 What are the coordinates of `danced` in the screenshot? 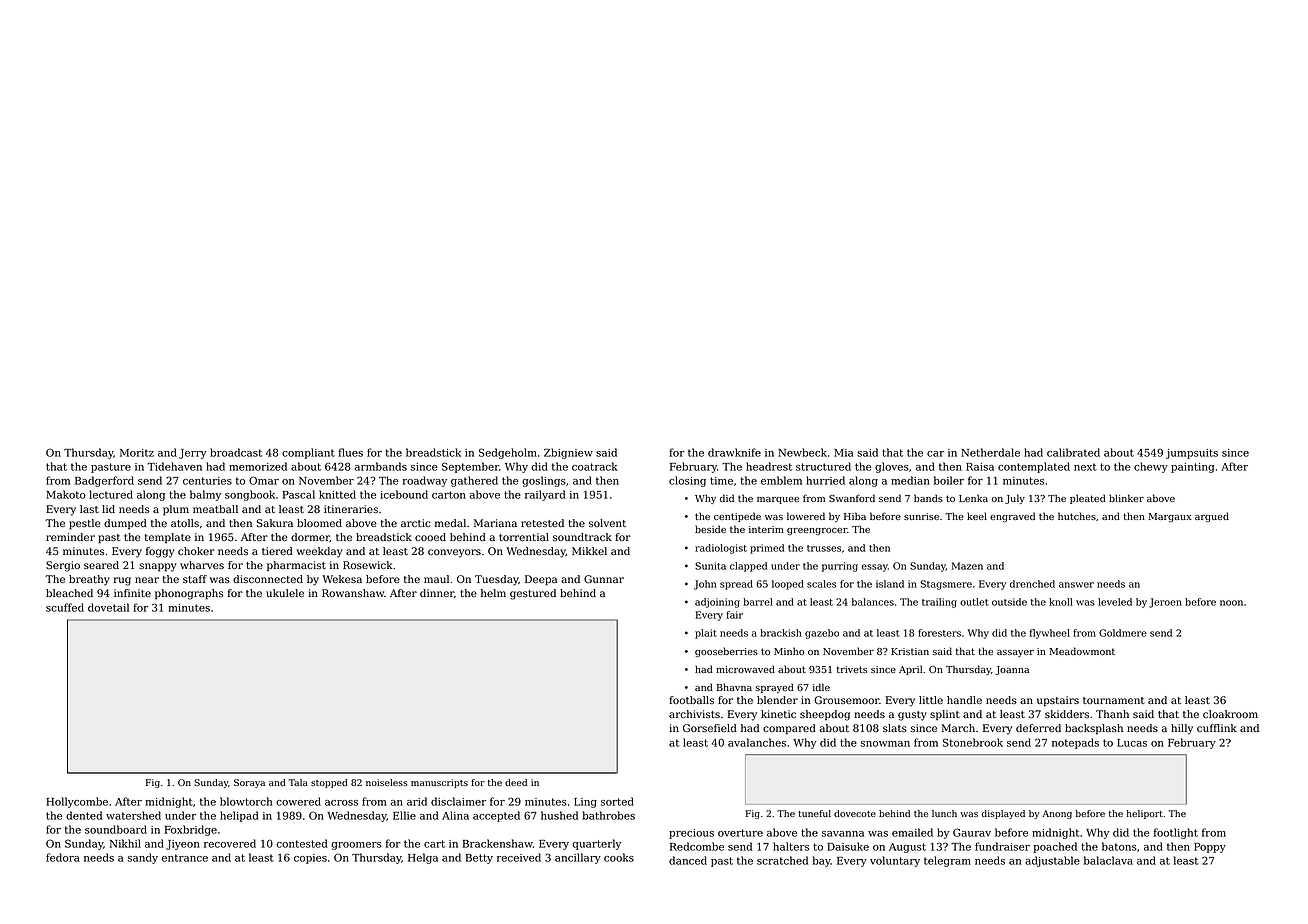 It's located at (688, 860).
